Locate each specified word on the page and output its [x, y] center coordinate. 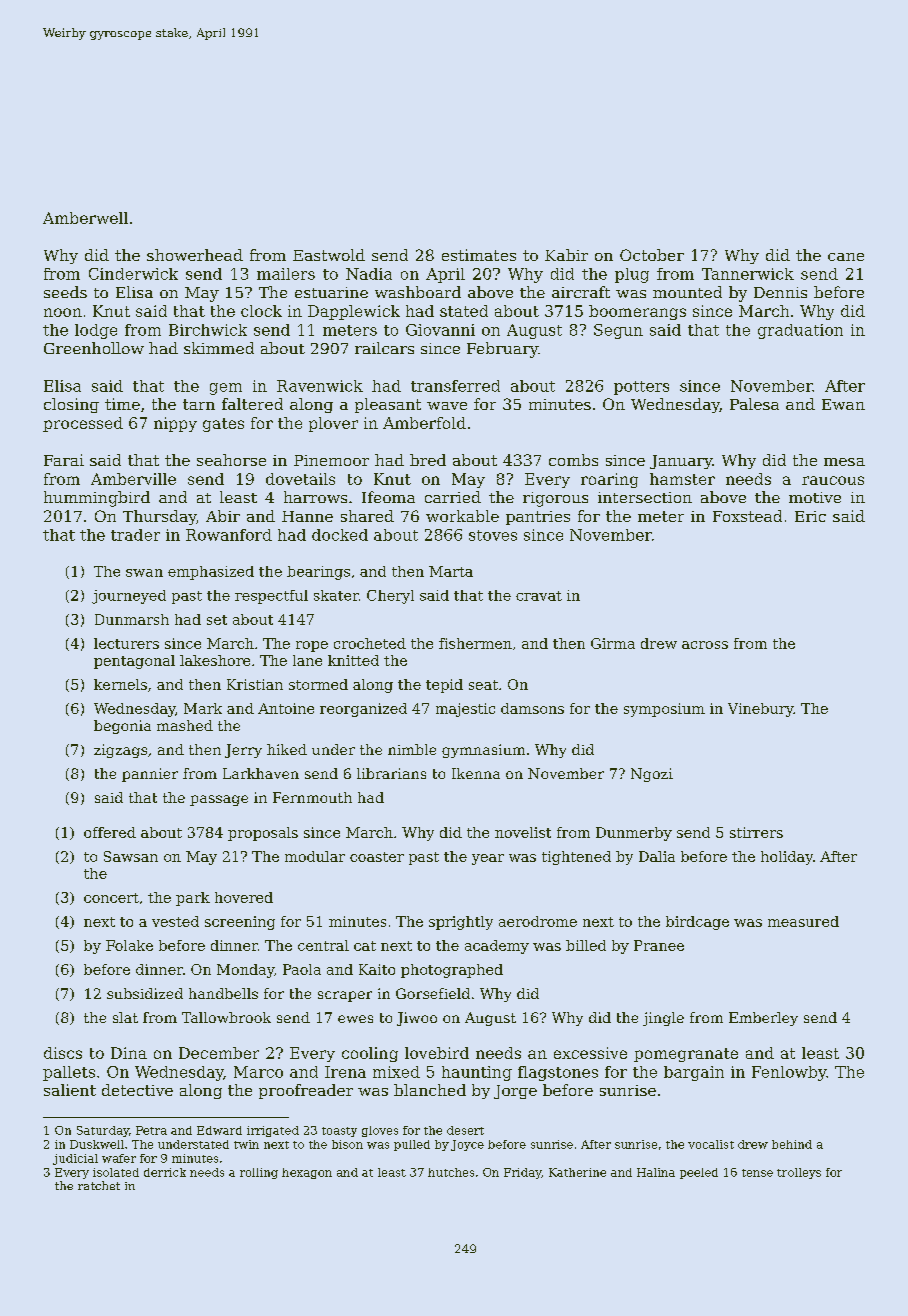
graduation [800, 331]
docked [340, 535]
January [681, 462]
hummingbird [97, 499]
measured [803, 921]
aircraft [581, 292]
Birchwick [208, 330]
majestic [465, 710]
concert [111, 898]
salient [70, 1090]
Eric [810, 516]
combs [573, 460]
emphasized [211, 573]
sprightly [461, 923]
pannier [150, 775]
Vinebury [761, 710]
